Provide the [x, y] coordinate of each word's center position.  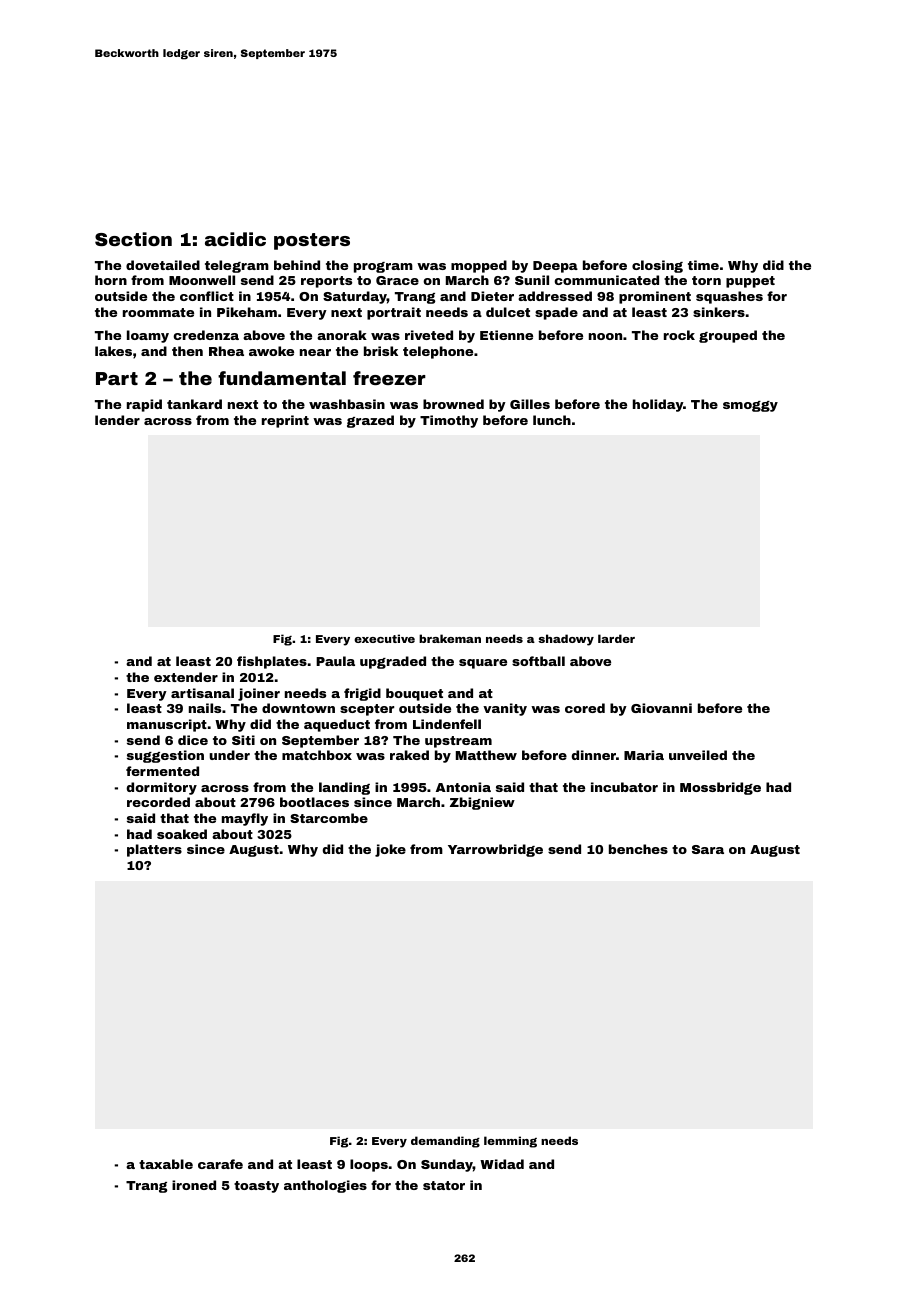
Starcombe [329, 818]
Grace [397, 280]
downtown [298, 708]
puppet [750, 282]
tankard [194, 404]
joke [390, 850]
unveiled [698, 755]
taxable [166, 1164]
